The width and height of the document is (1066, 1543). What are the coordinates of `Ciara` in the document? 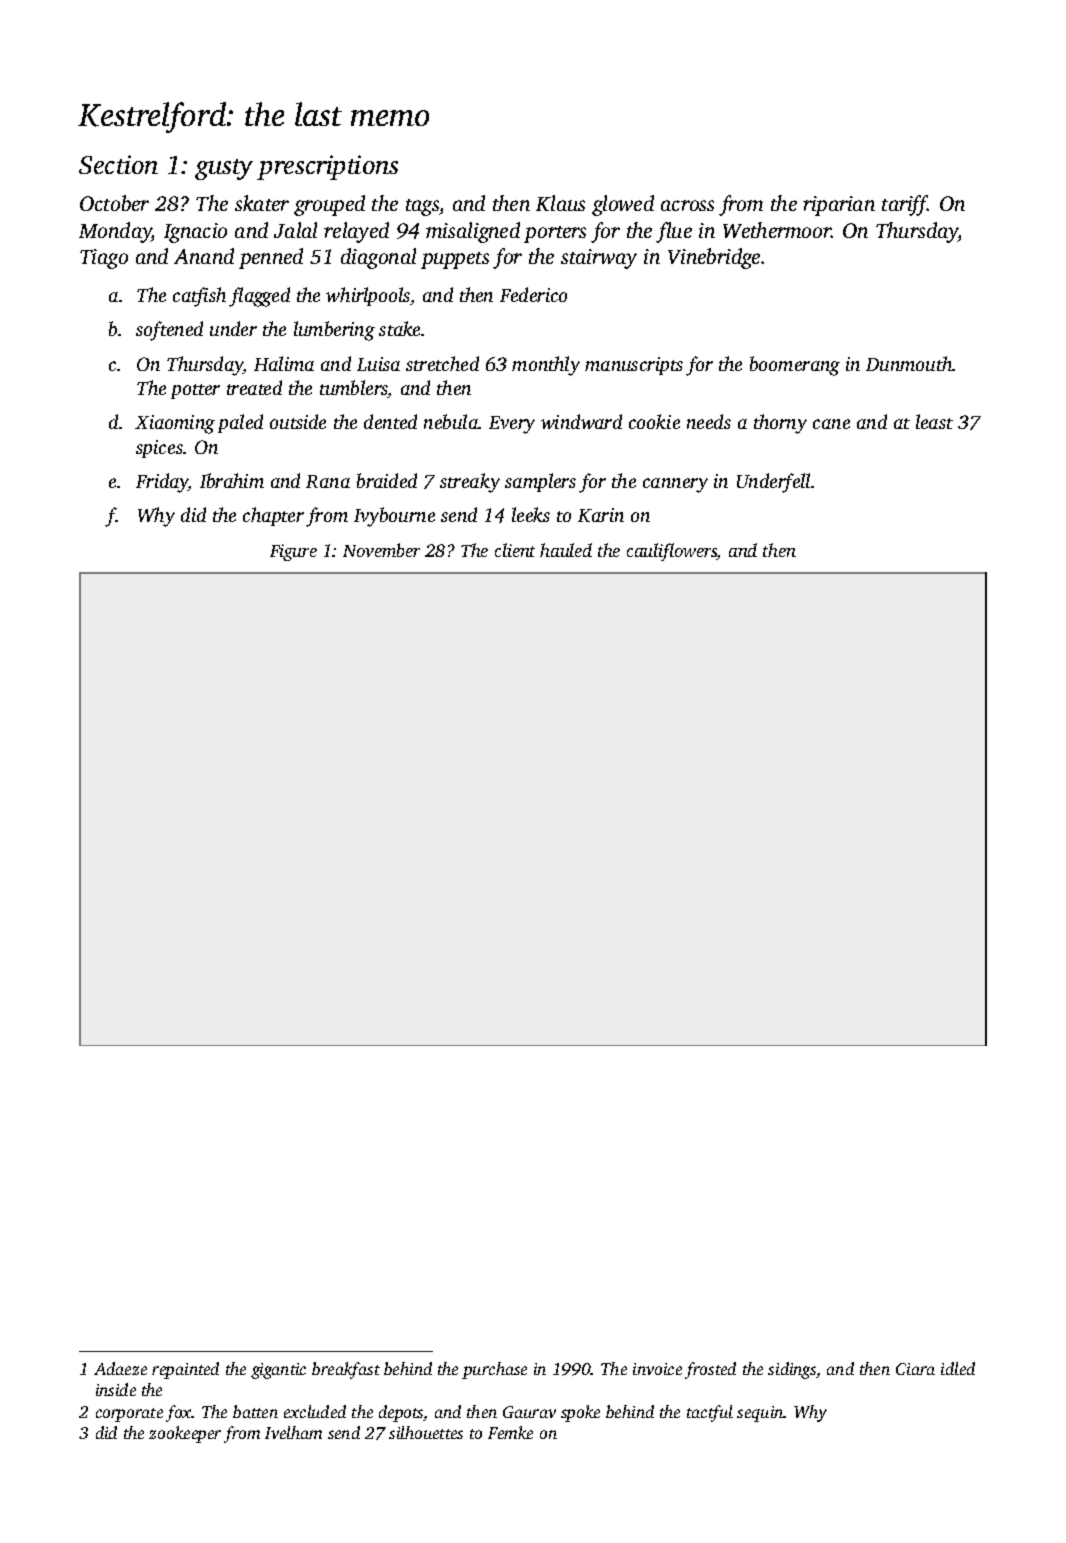 It's located at (915, 1369).
